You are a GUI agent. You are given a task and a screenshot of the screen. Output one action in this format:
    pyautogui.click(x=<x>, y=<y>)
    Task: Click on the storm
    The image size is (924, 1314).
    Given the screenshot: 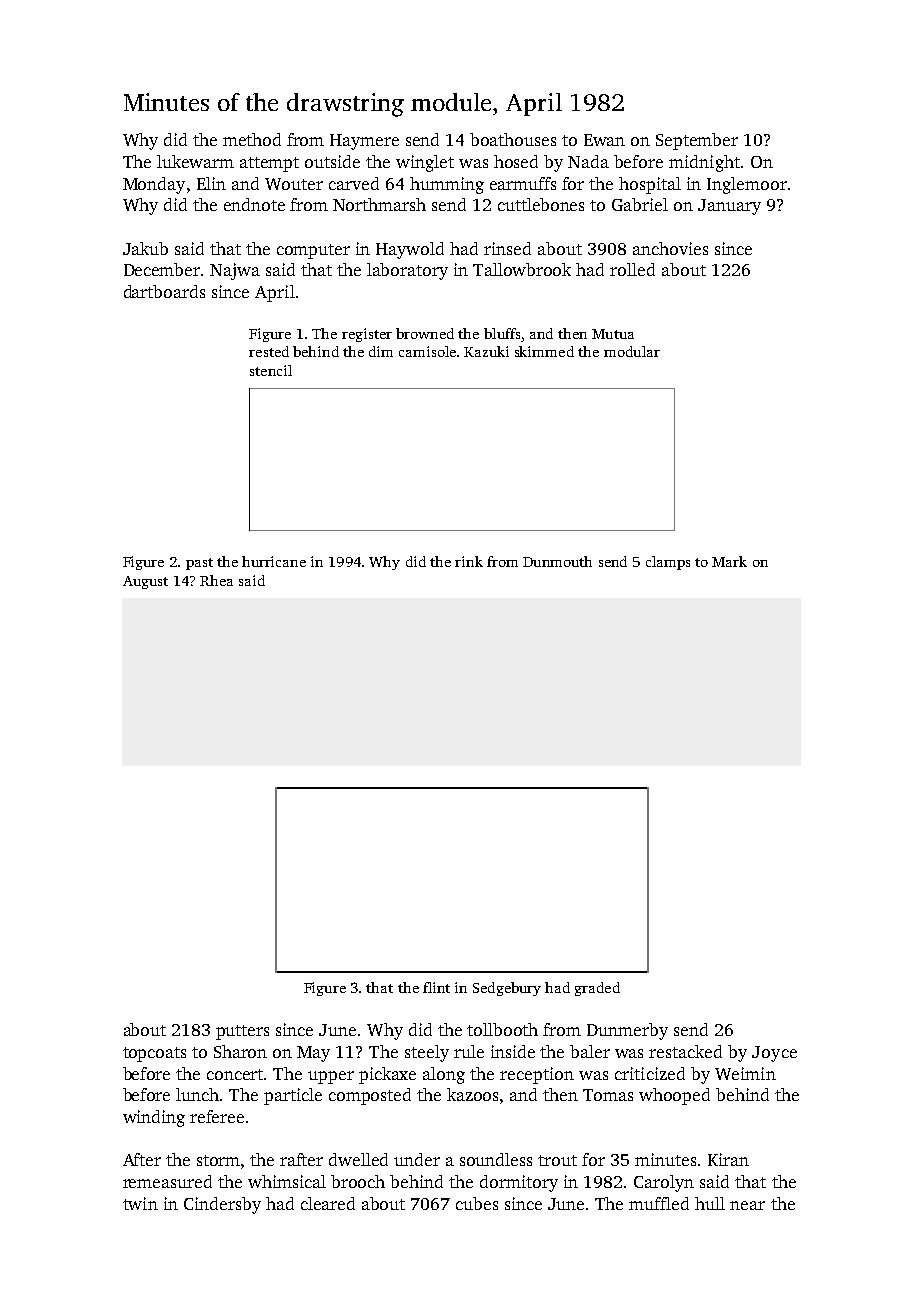 What is the action you would take?
    pyautogui.click(x=218, y=1160)
